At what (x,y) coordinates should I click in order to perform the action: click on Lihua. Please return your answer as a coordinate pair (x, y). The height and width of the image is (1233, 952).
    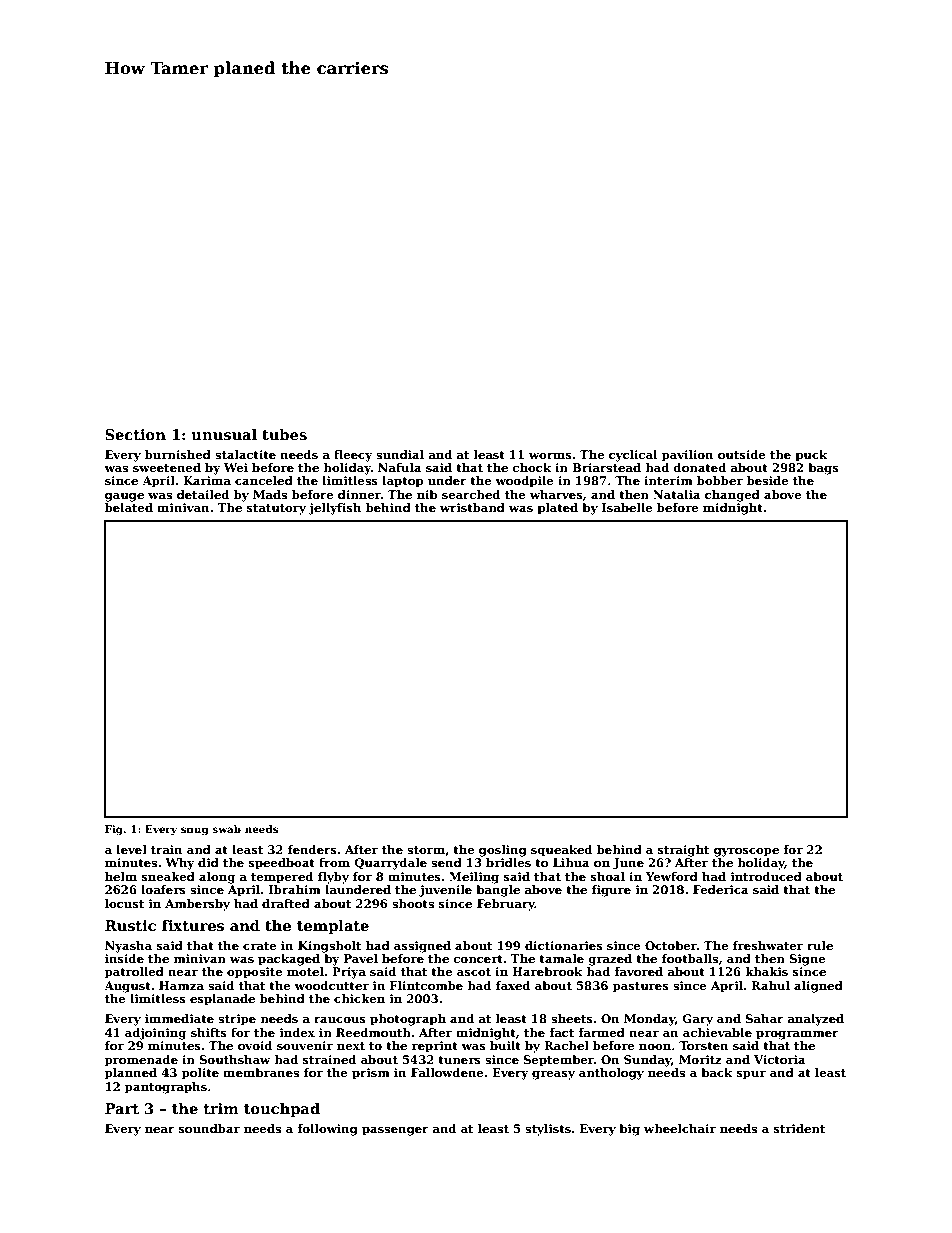
    Looking at the image, I should click on (571, 862).
